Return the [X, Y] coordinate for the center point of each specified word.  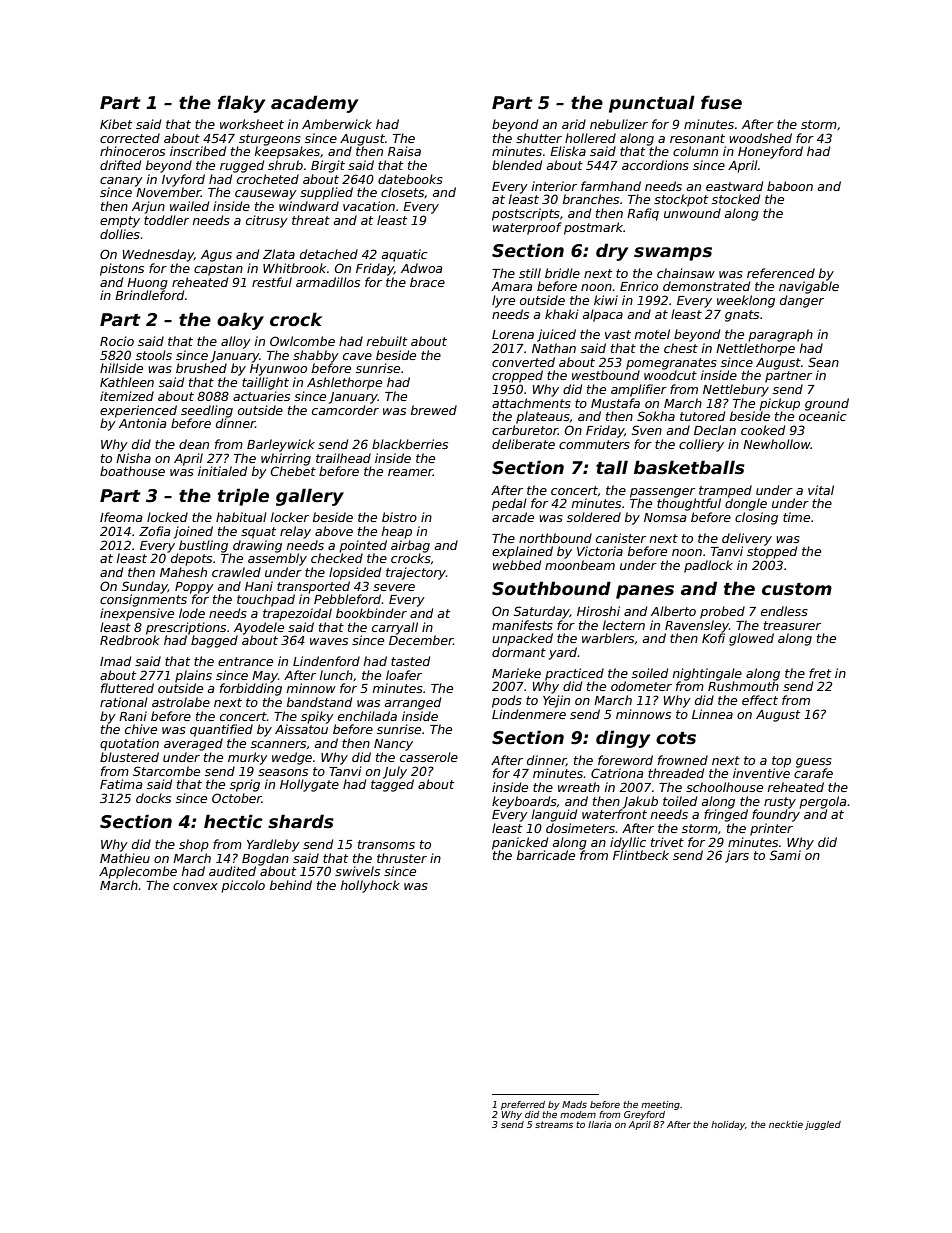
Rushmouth [743, 686]
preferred [523, 1105]
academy [314, 104]
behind [291, 885]
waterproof [527, 228]
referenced [781, 273]
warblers [608, 638]
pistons [122, 269]
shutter [539, 138]
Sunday [145, 587]
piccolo [243, 886]
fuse [721, 102]
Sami [785, 855]
